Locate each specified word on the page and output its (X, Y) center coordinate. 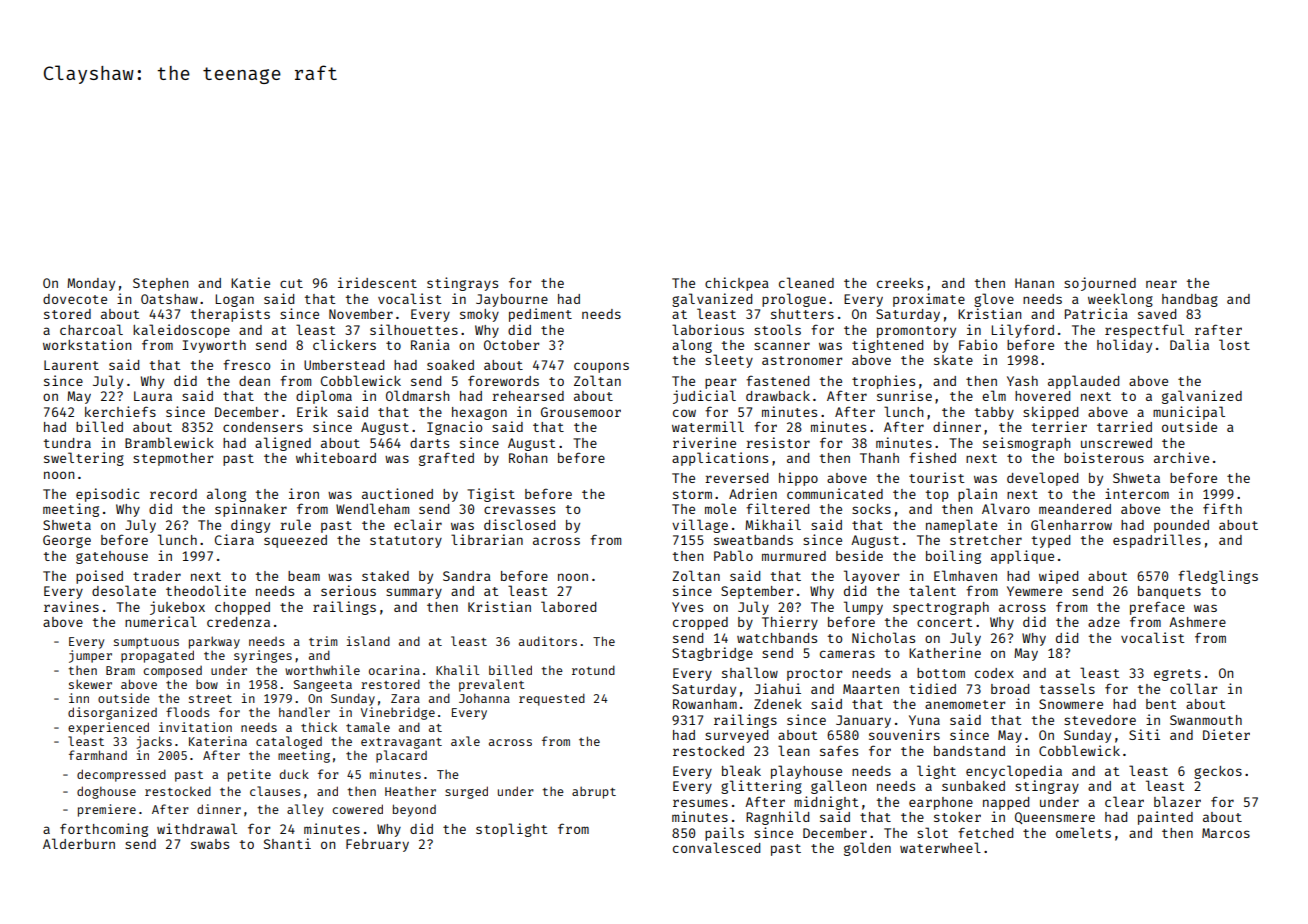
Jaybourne (512, 300)
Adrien (753, 493)
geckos (1218, 772)
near (1161, 284)
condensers (263, 427)
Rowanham (705, 704)
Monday (91, 284)
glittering (761, 787)
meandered (1075, 509)
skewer (90, 684)
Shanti (287, 843)
